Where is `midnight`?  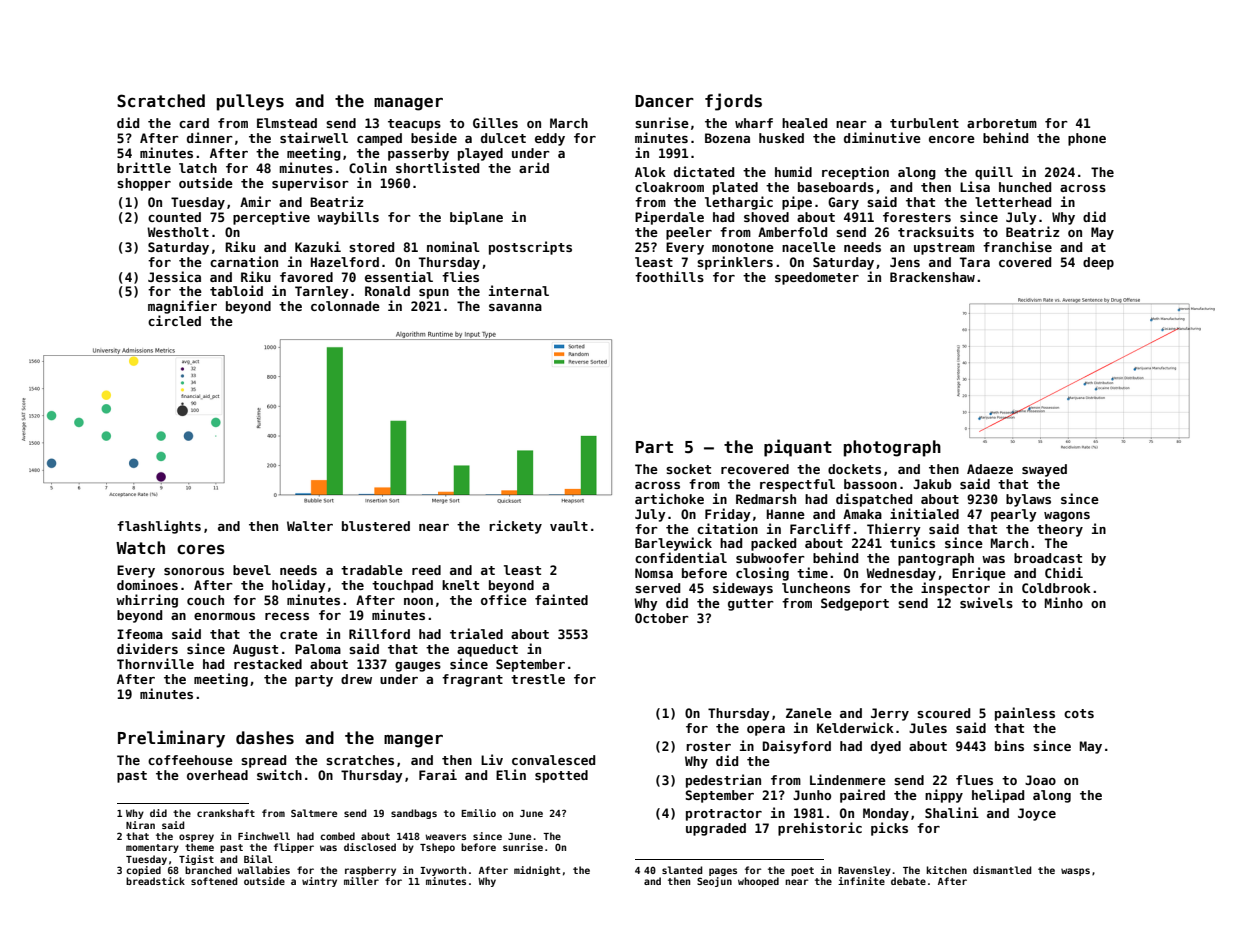
midnight is located at coordinates (537, 871).
